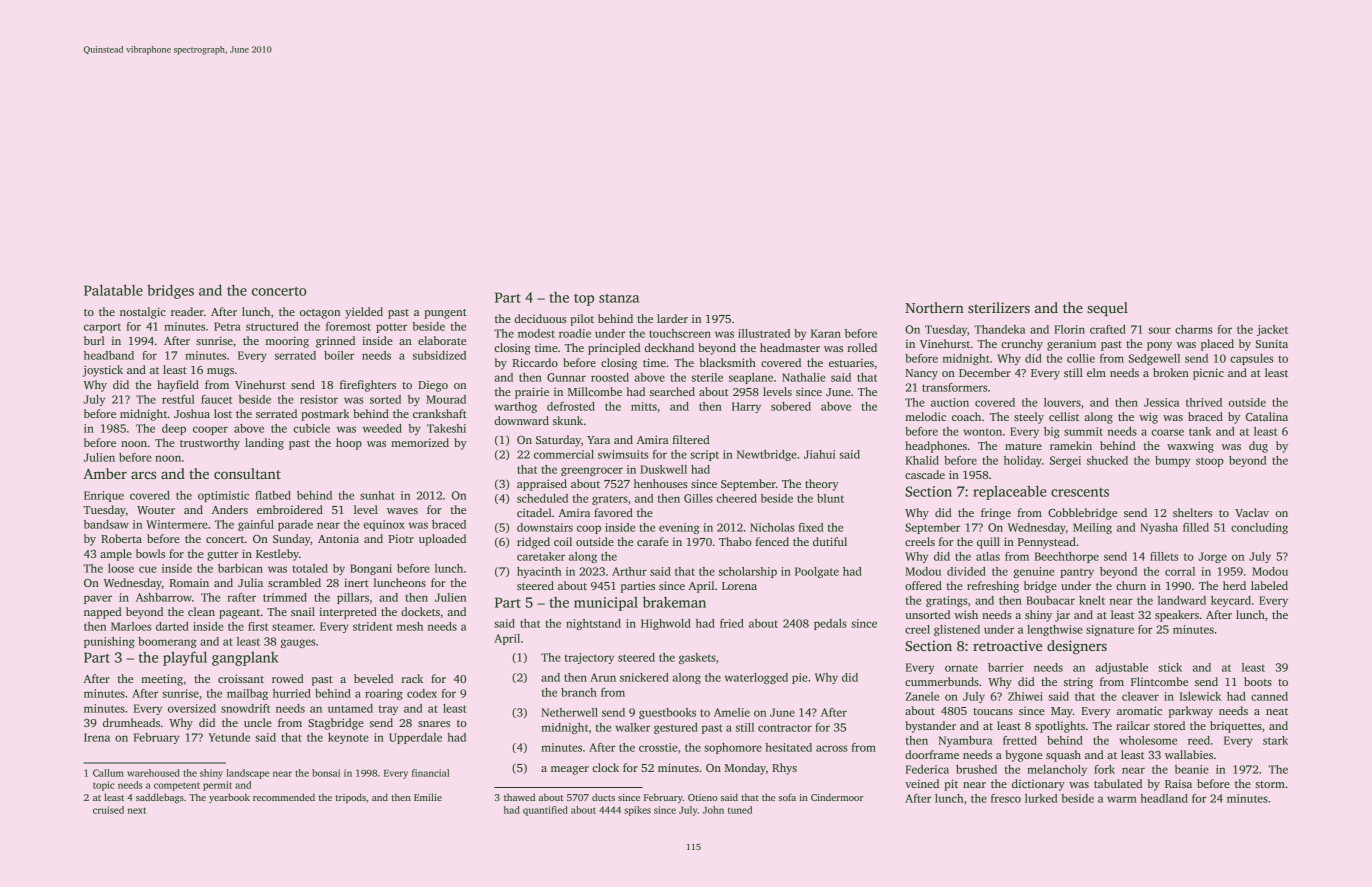 The height and width of the document is (887, 1372). What do you see at coordinates (539, 572) in the document?
I see `hyacinth` at bounding box center [539, 572].
